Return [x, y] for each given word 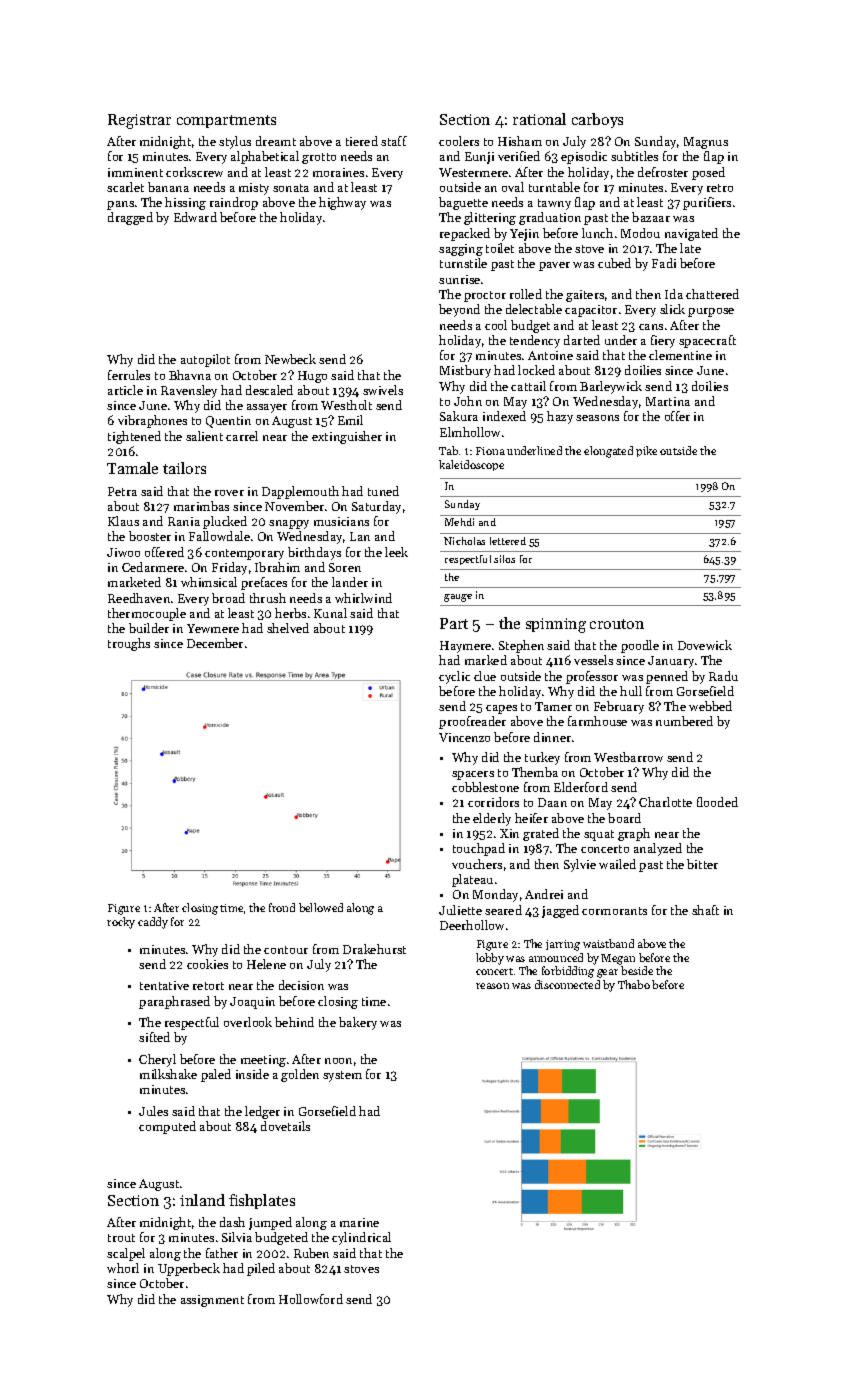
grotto [319, 158]
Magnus [706, 143]
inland [202, 1200]
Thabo [634, 984]
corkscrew [194, 172]
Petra [122, 491]
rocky [121, 923]
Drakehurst [374, 949]
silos [504, 559]
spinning [556, 625]
